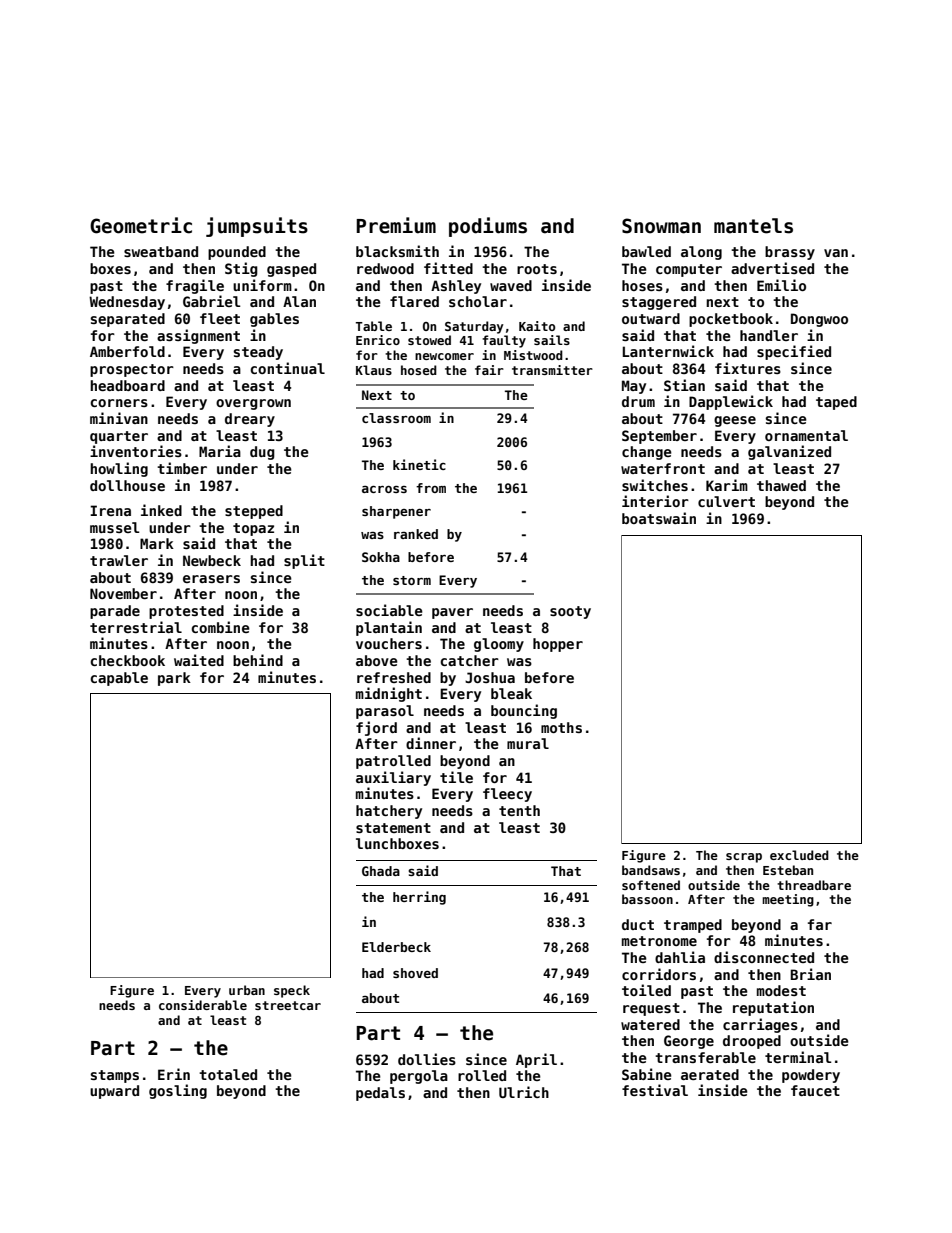 The image size is (952, 1233). Describe the element at coordinates (524, 1092) in the page. I see `Ulrich` at that location.
